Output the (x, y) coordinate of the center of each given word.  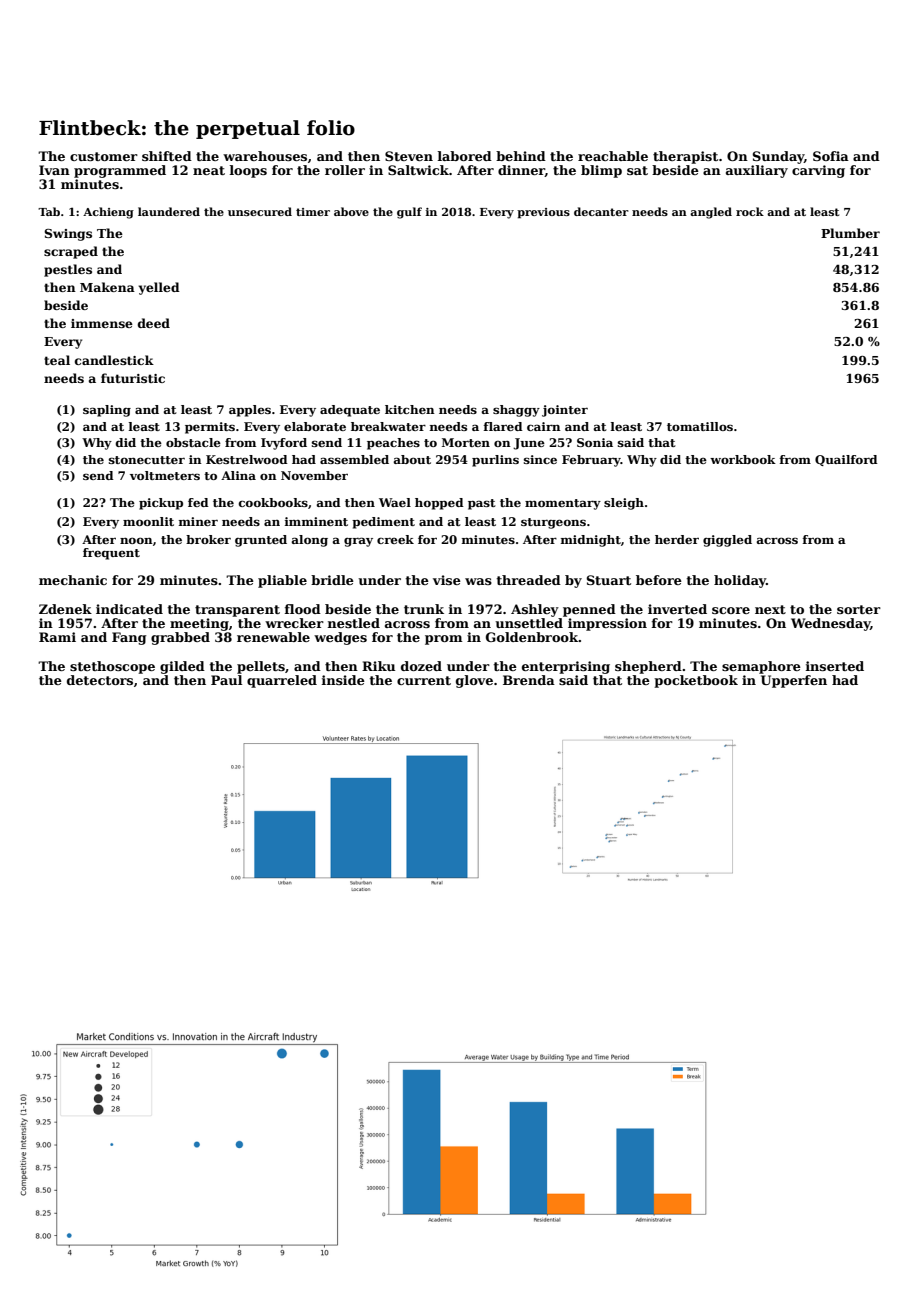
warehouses (265, 156)
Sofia (831, 156)
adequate (350, 411)
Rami (57, 637)
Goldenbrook (532, 637)
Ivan (54, 170)
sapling (107, 411)
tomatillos (700, 426)
